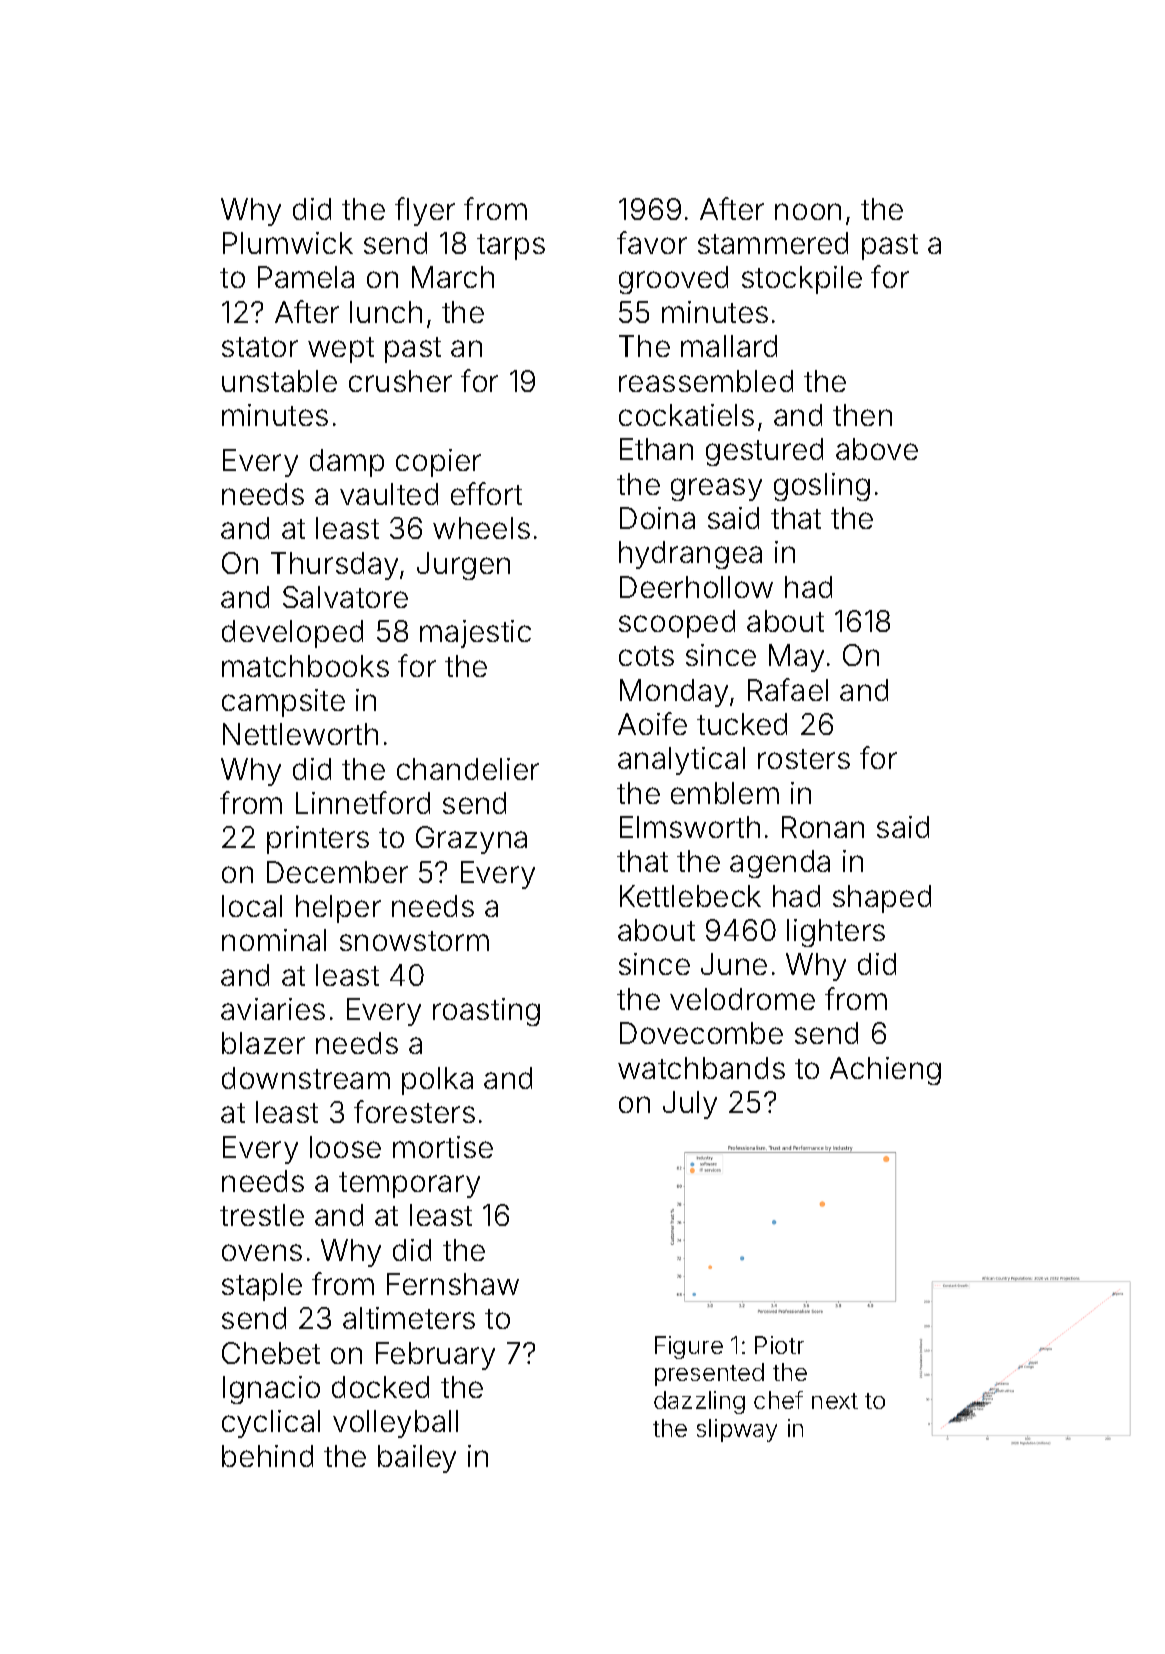 The width and height of the document is (1165, 1654). What do you see at coordinates (511, 247) in the document?
I see `tarps` at bounding box center [511, 247].
